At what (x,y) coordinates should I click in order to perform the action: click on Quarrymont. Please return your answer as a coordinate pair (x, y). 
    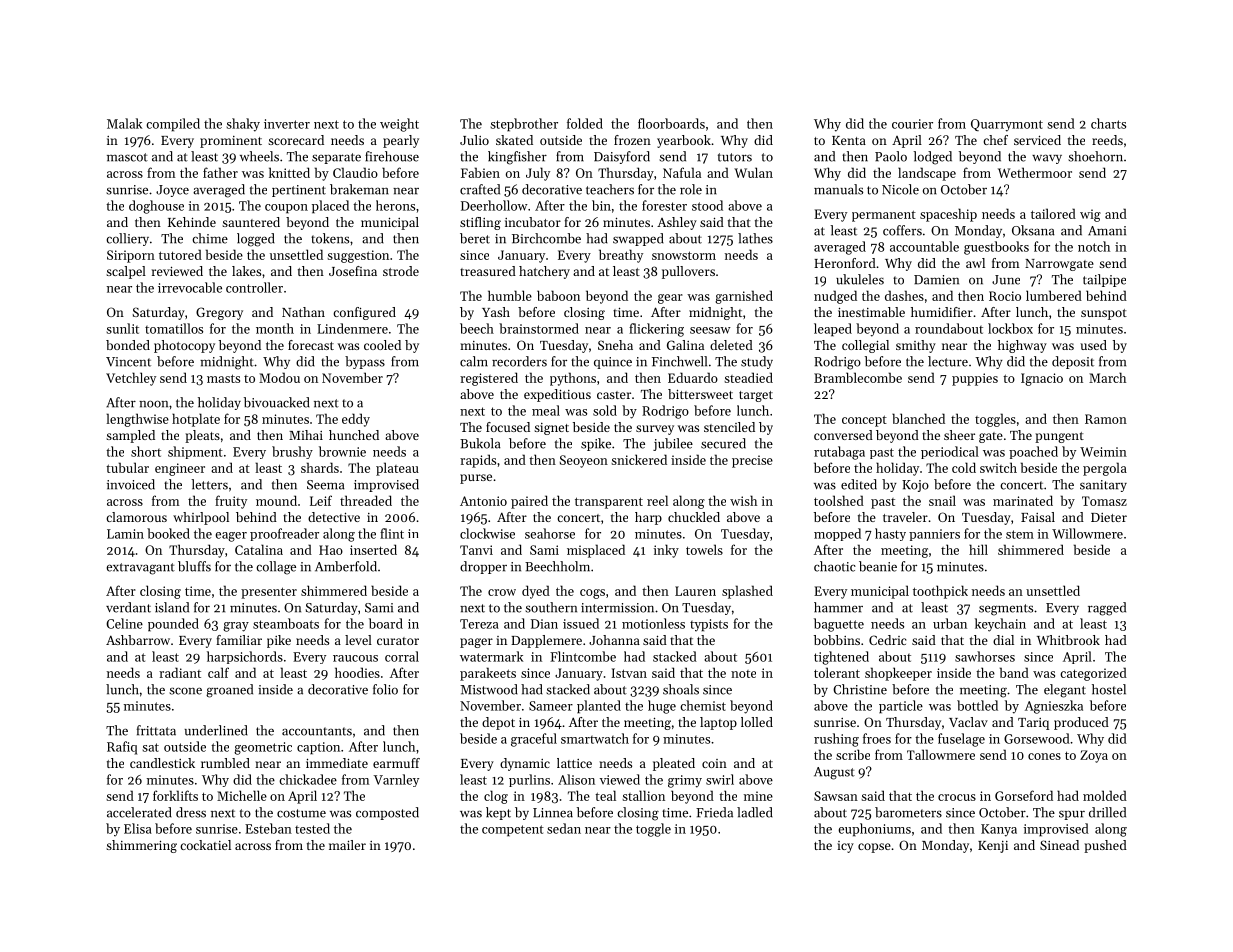
    Looking at the image, I should click on (1007, 125).
